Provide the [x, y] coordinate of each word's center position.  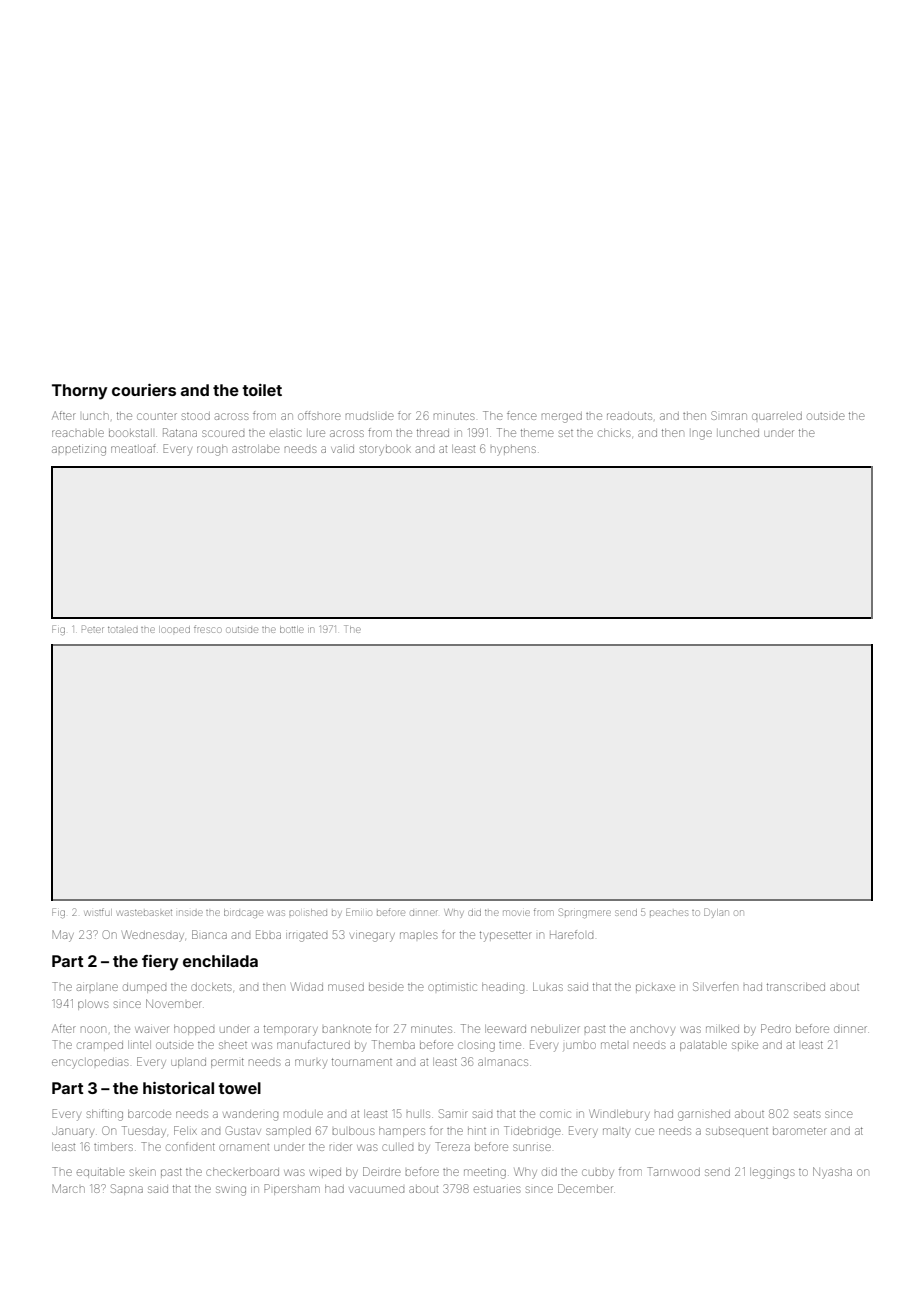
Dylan [716, 913]
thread [433, 433]
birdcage [243, 913]
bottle [292, 629]
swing [231, 1191]
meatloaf [133, 448]
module [303, 1114]
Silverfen [715, 986]
